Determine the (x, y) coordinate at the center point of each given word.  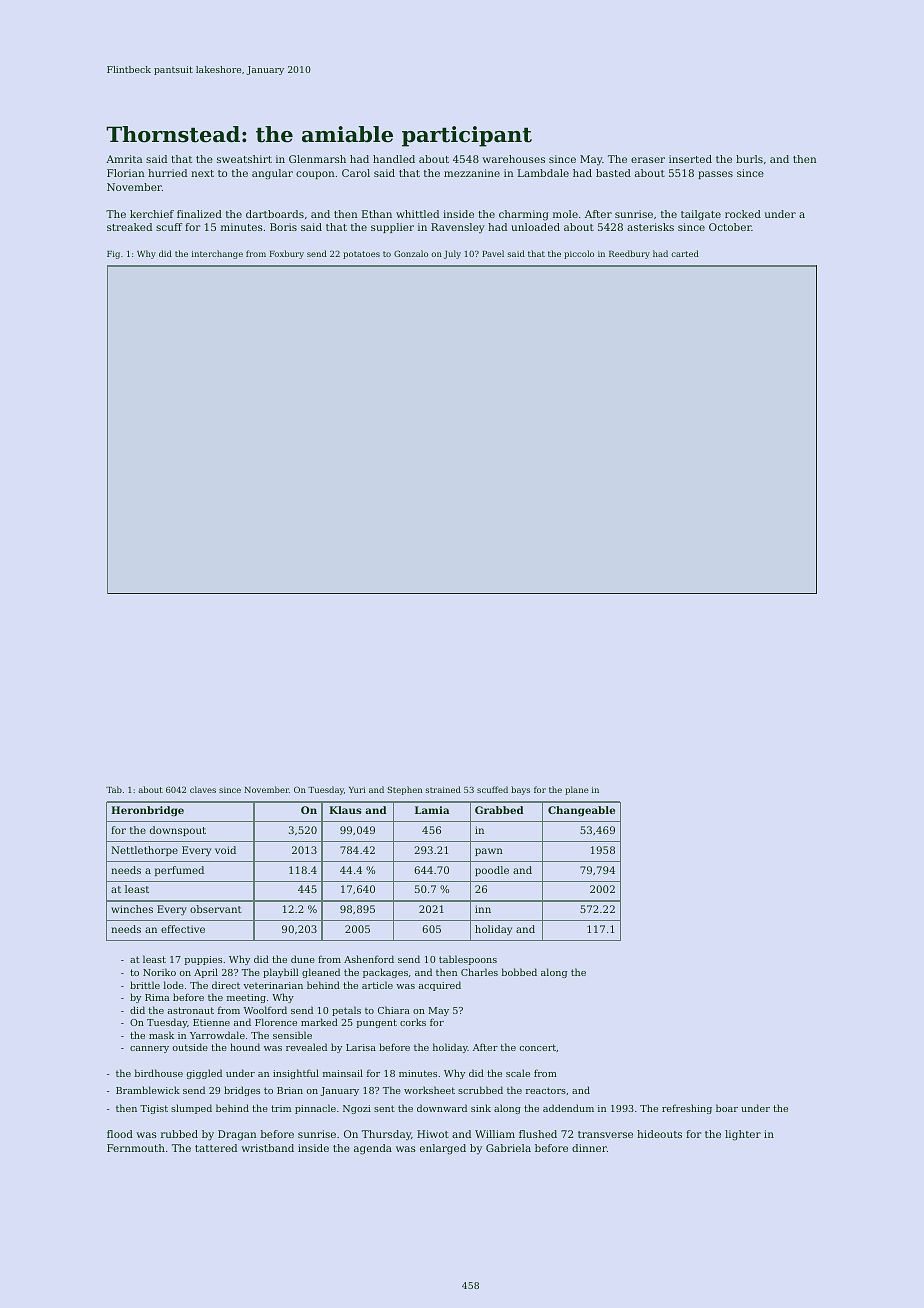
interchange (217, 254)
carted (685, 253)
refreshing (687, 1109)
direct (226, 985)
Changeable (581, 811)
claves (203, 789)
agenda (373, 1149)
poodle (492, 871)
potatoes (361, 255)
